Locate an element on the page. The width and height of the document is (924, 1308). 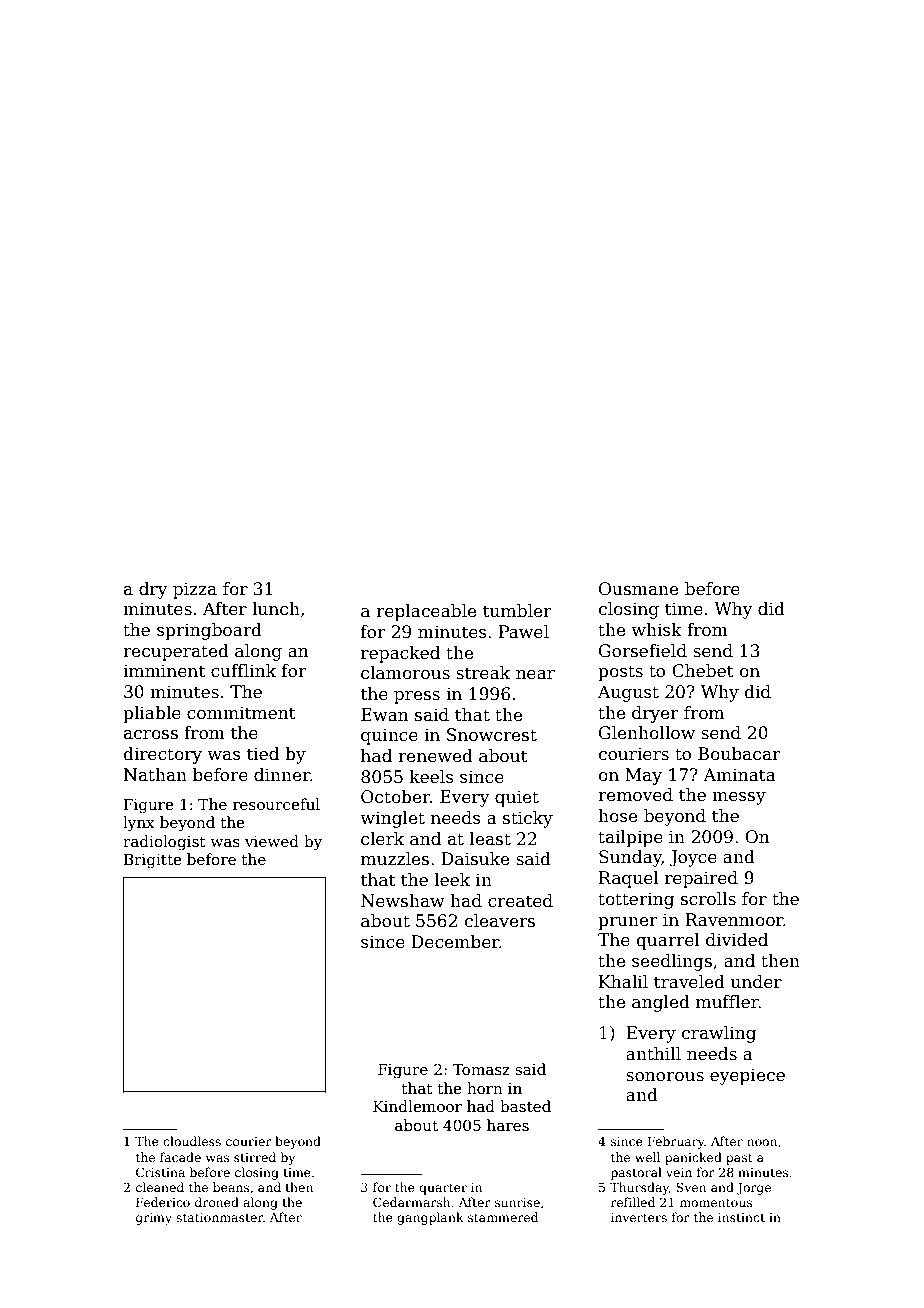
Ousmane is located at coordinates (638, 589).
